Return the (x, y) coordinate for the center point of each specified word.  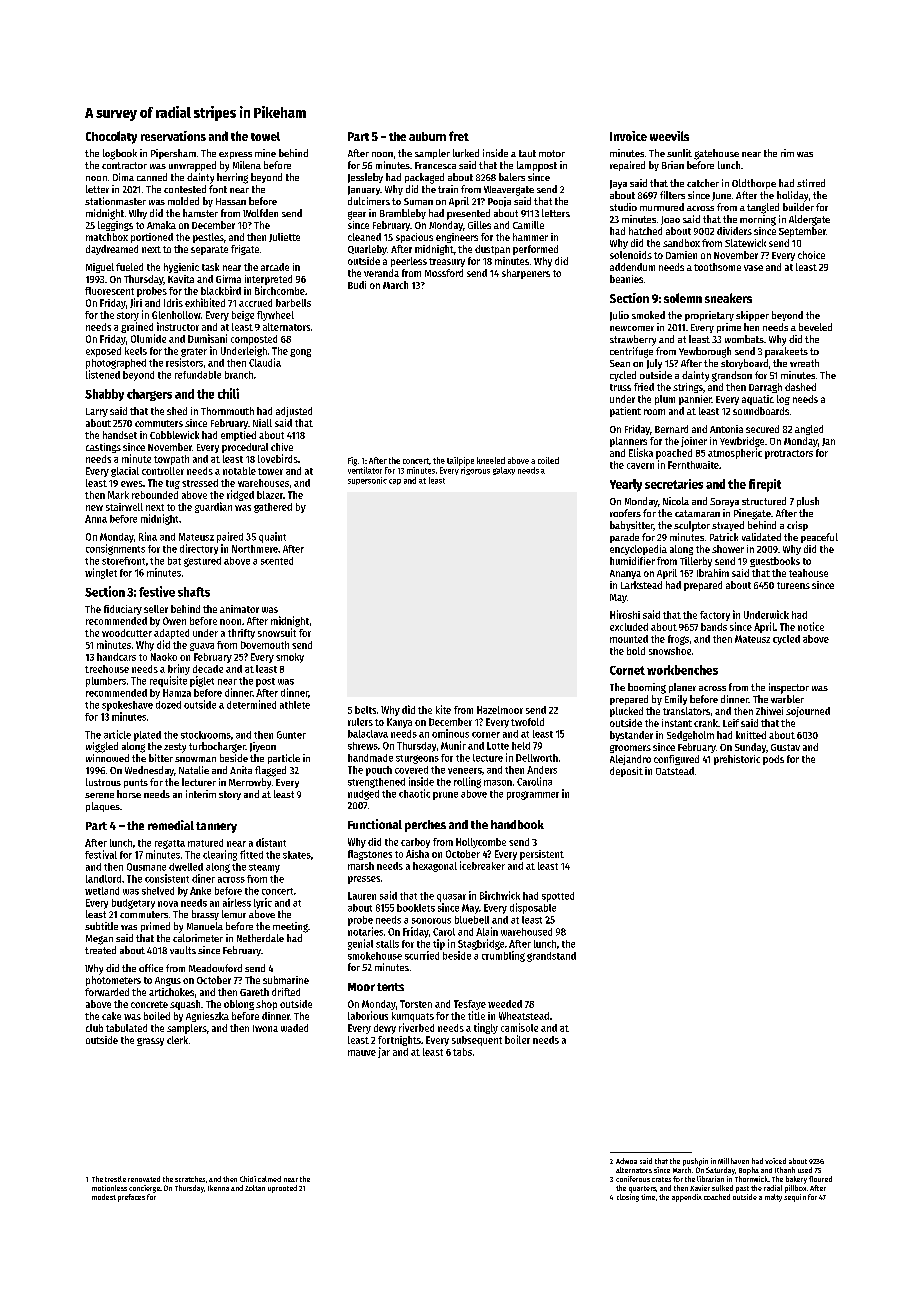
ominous (450, 733)
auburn (427, 136)
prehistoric (737, 760)
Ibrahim (713, 573)
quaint (272, 537)
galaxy (504, 471)
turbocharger (217, 747)
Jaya (618, 184)
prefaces (131, 1198)
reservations (173, 136)
